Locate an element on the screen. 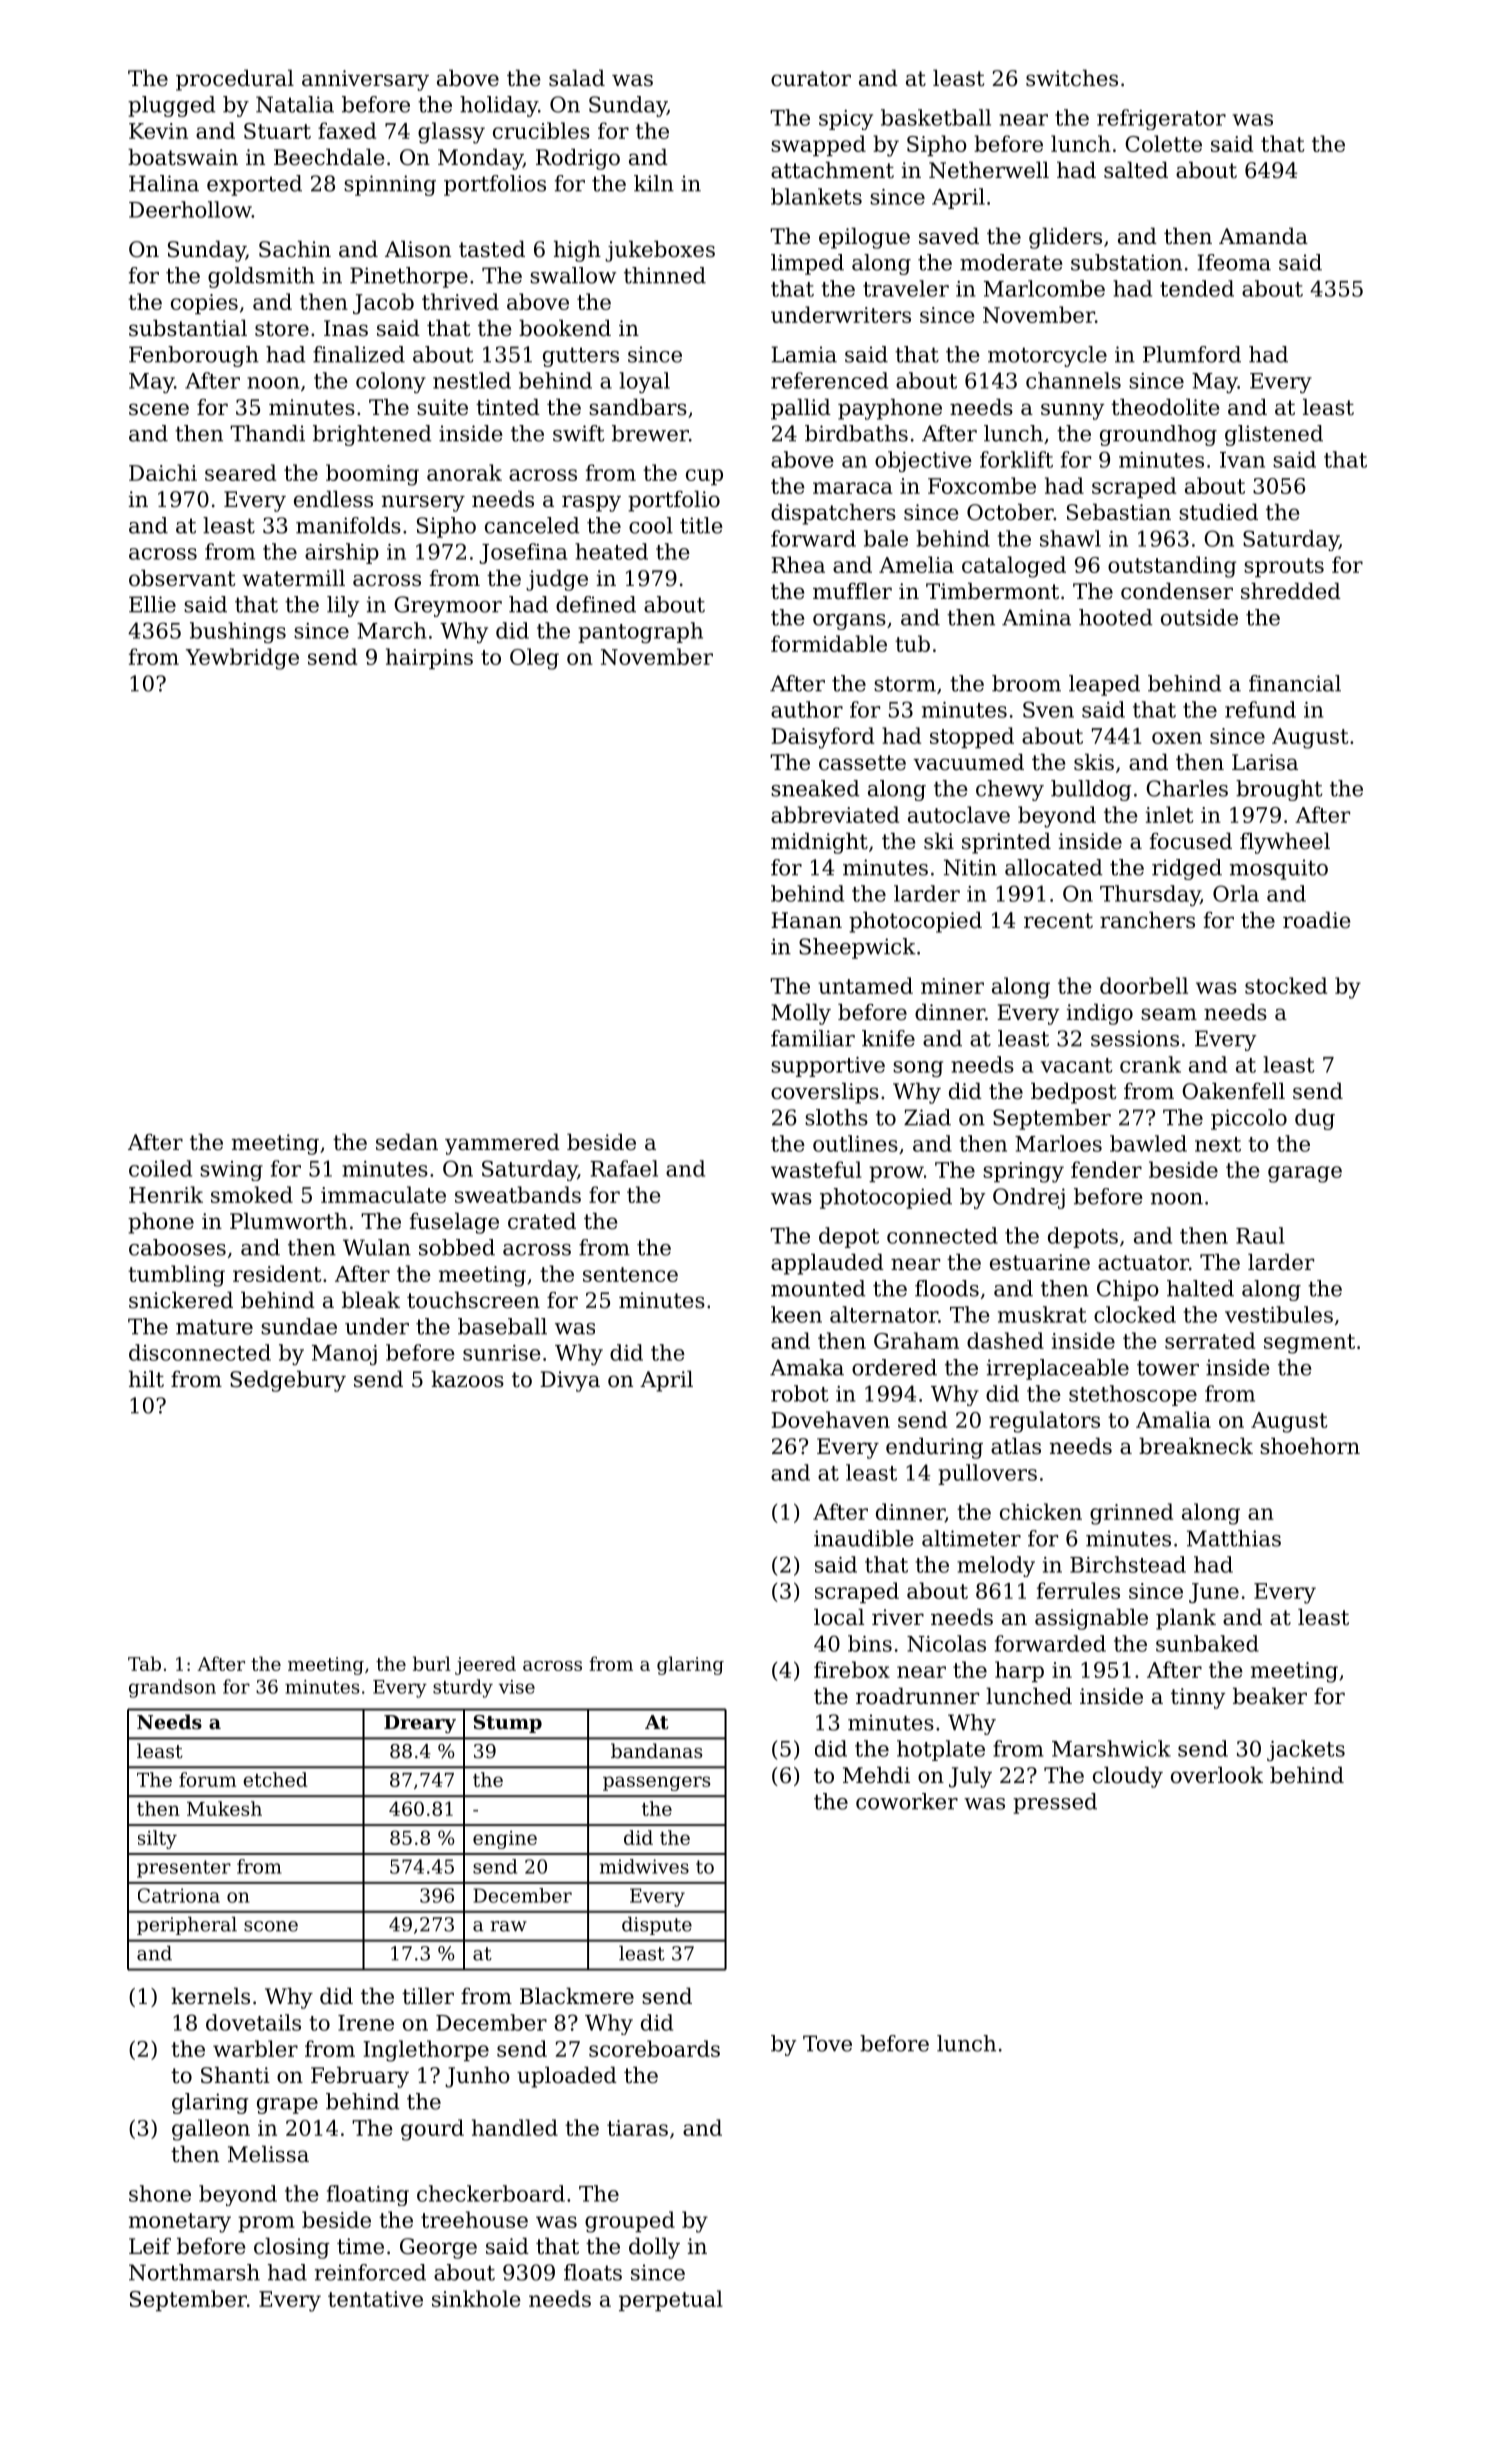 The image size is (1496, 2464). etched is located at coordinates (275, 1779).
